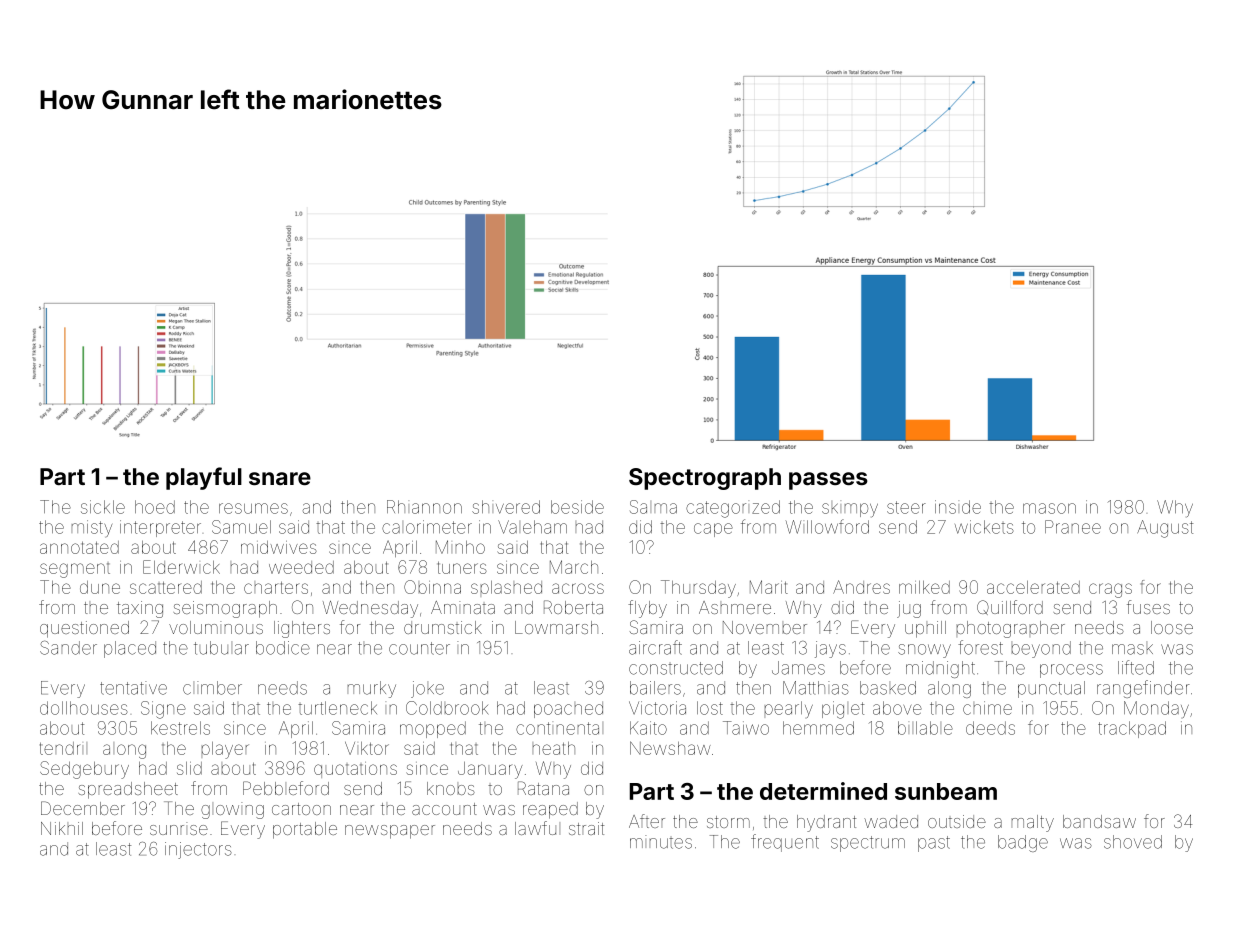 The image size is (1233, 952). Describe the element at coordinates (1172, 627) in the screenshot. I see `loose` at that location.
